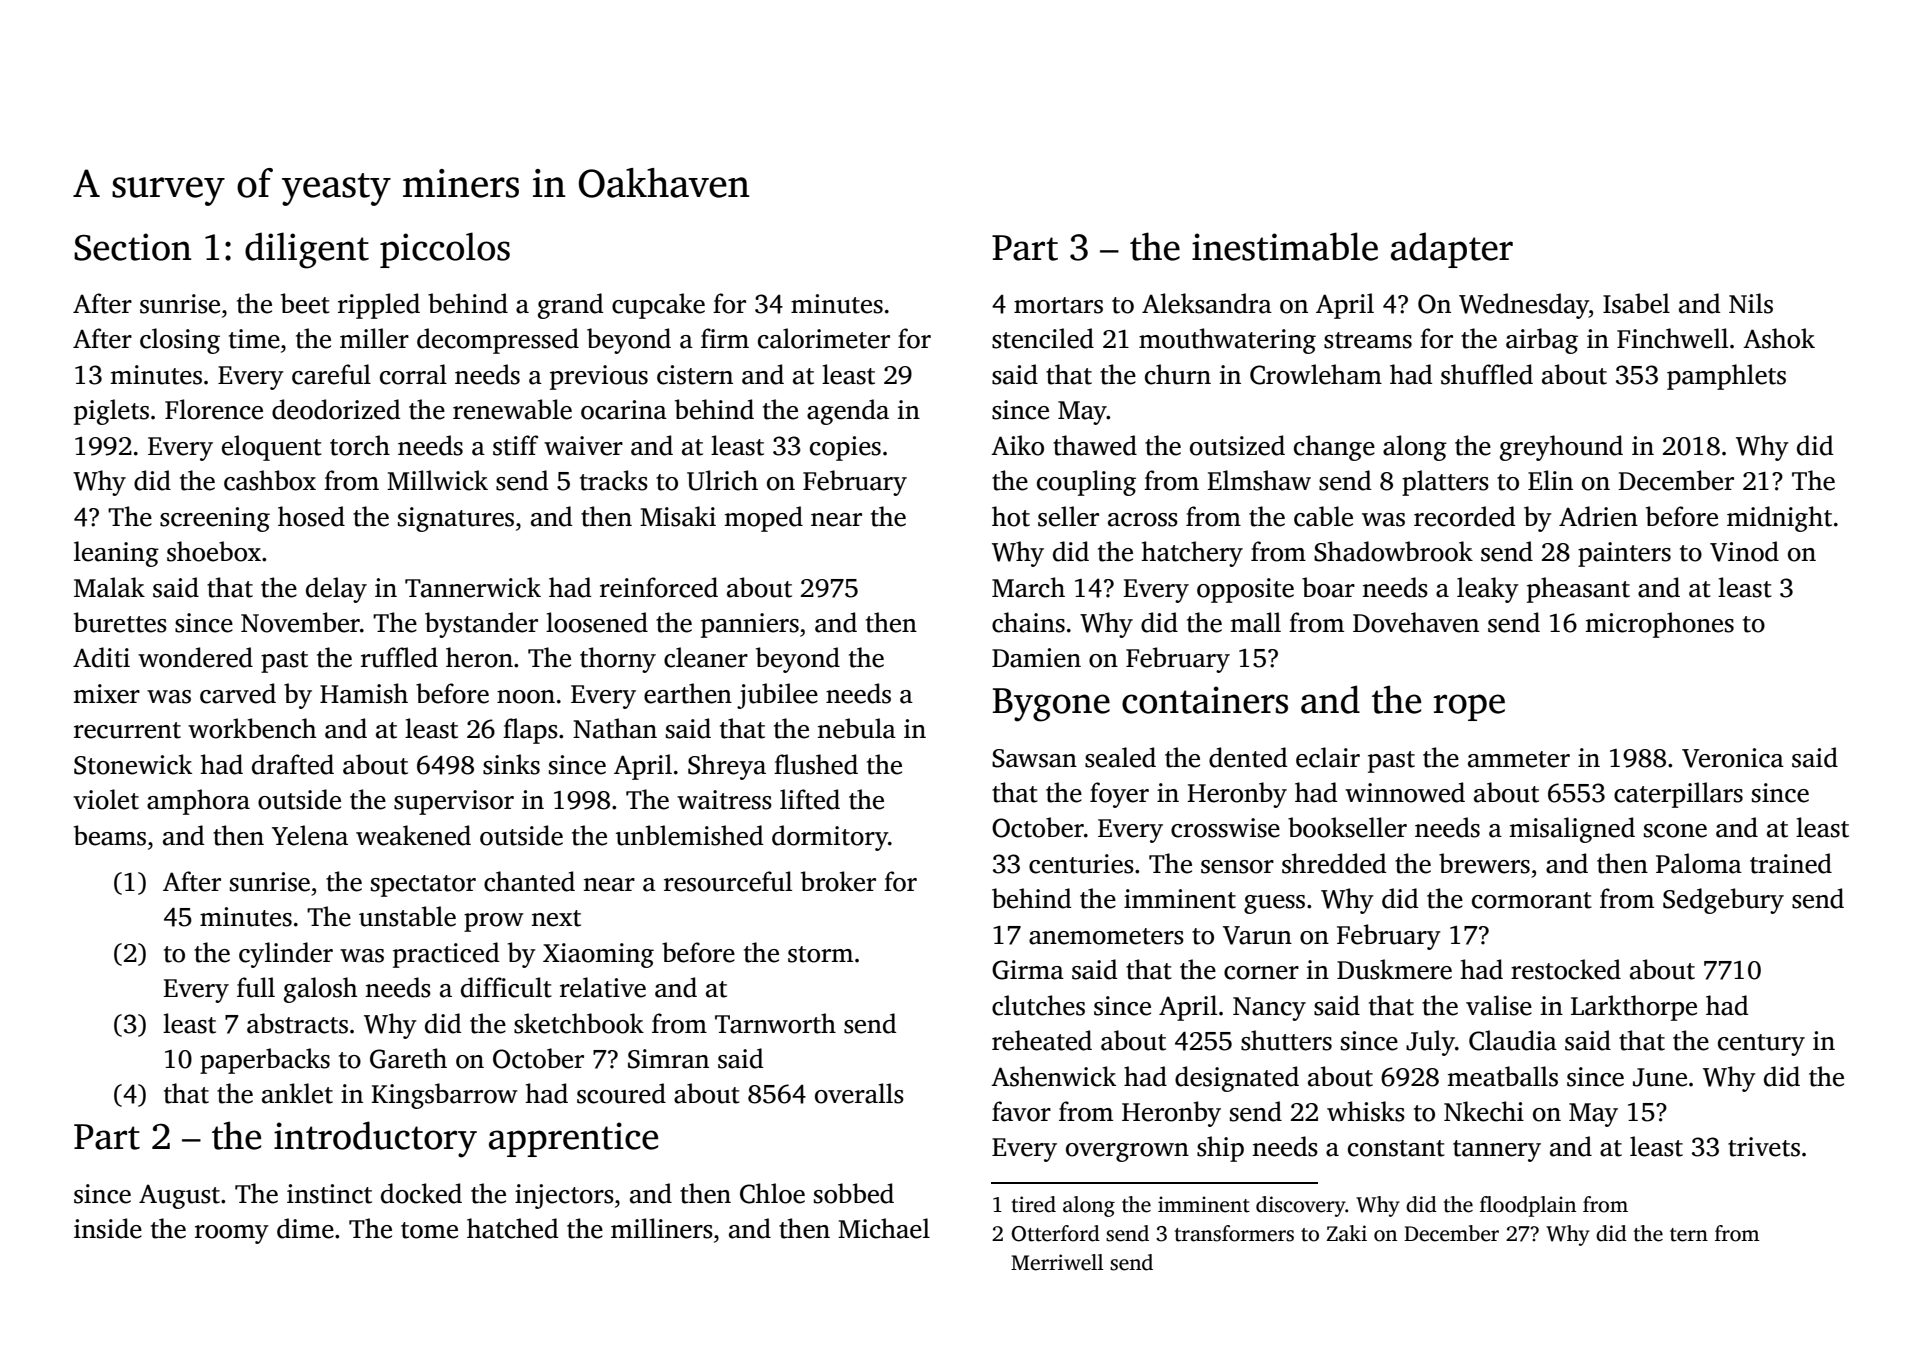 The height and width of the page is (1359, 1923). Describe the element at coordinates (1726, 377) in the page. I see `pamphlets` at that location.
